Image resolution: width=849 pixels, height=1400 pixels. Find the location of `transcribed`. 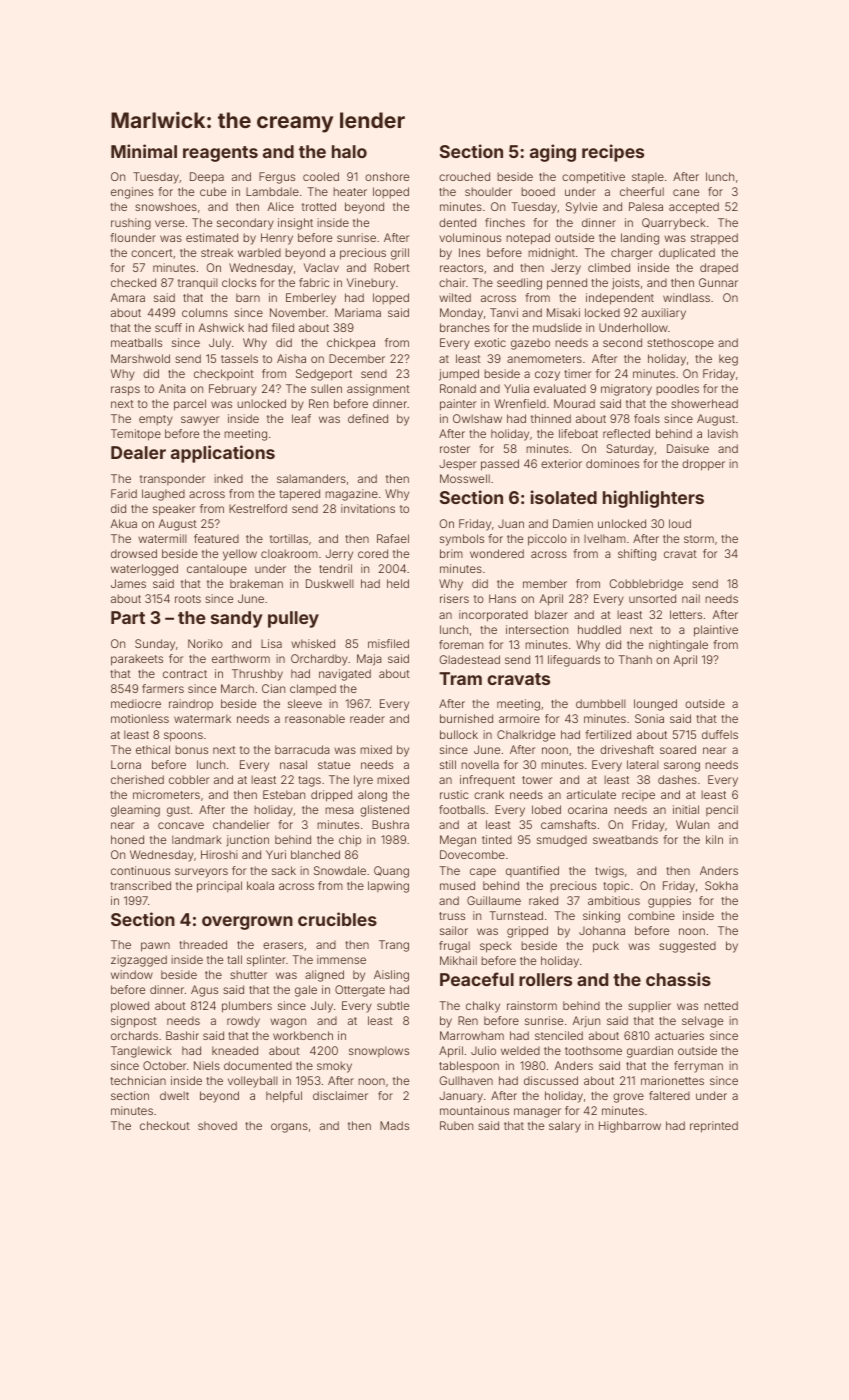

transcribed is located at coordinates (140, 885).
